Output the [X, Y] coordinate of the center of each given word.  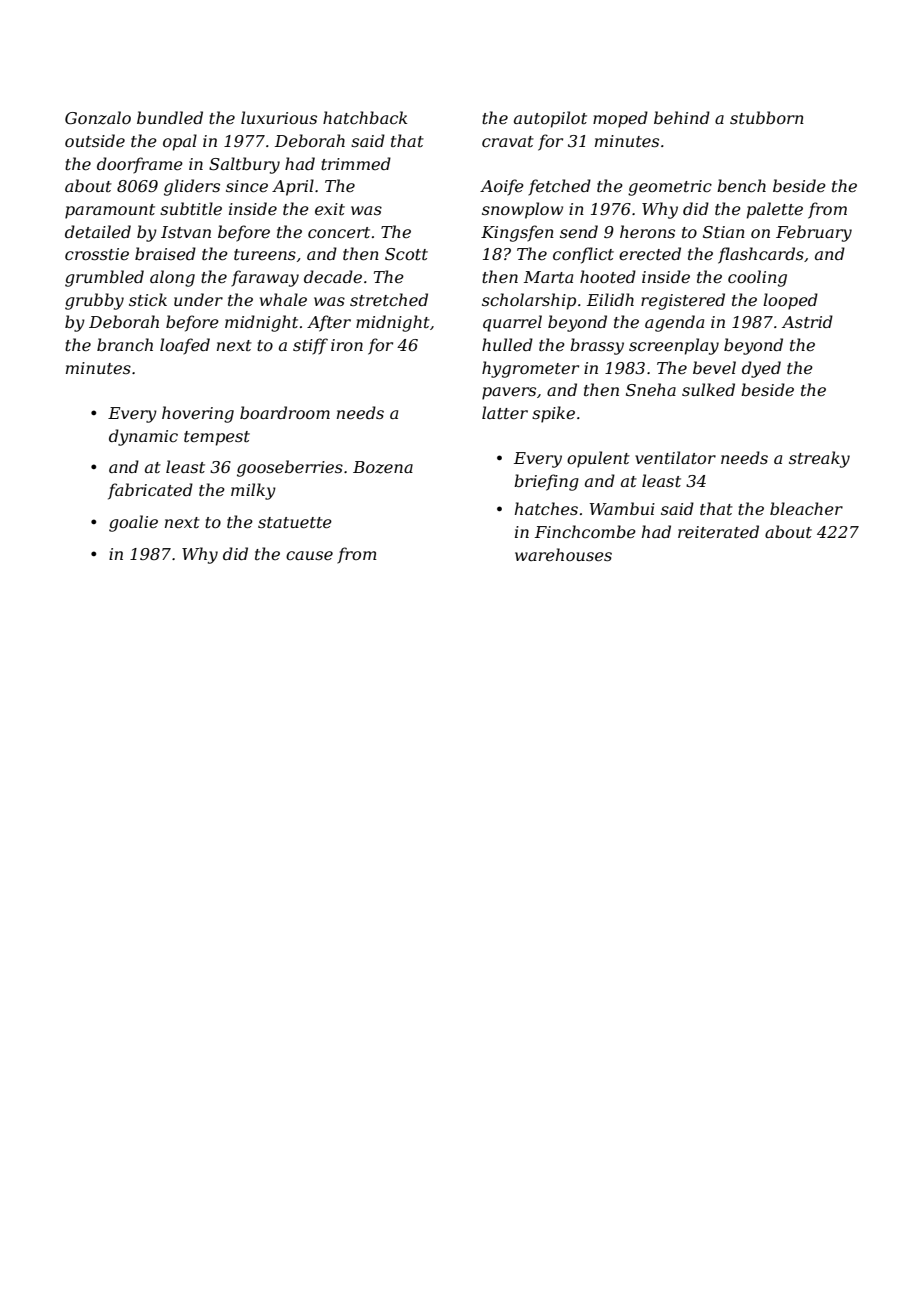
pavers [509, 393]
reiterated [718, 531]
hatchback [365, 117]
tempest [217, 438]
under [198, 299]
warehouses [563, 554]
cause [309, 555]
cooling [757, 278]
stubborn [767, 117]
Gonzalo [98, 118]
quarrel [512, 323]
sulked [708, 389]
